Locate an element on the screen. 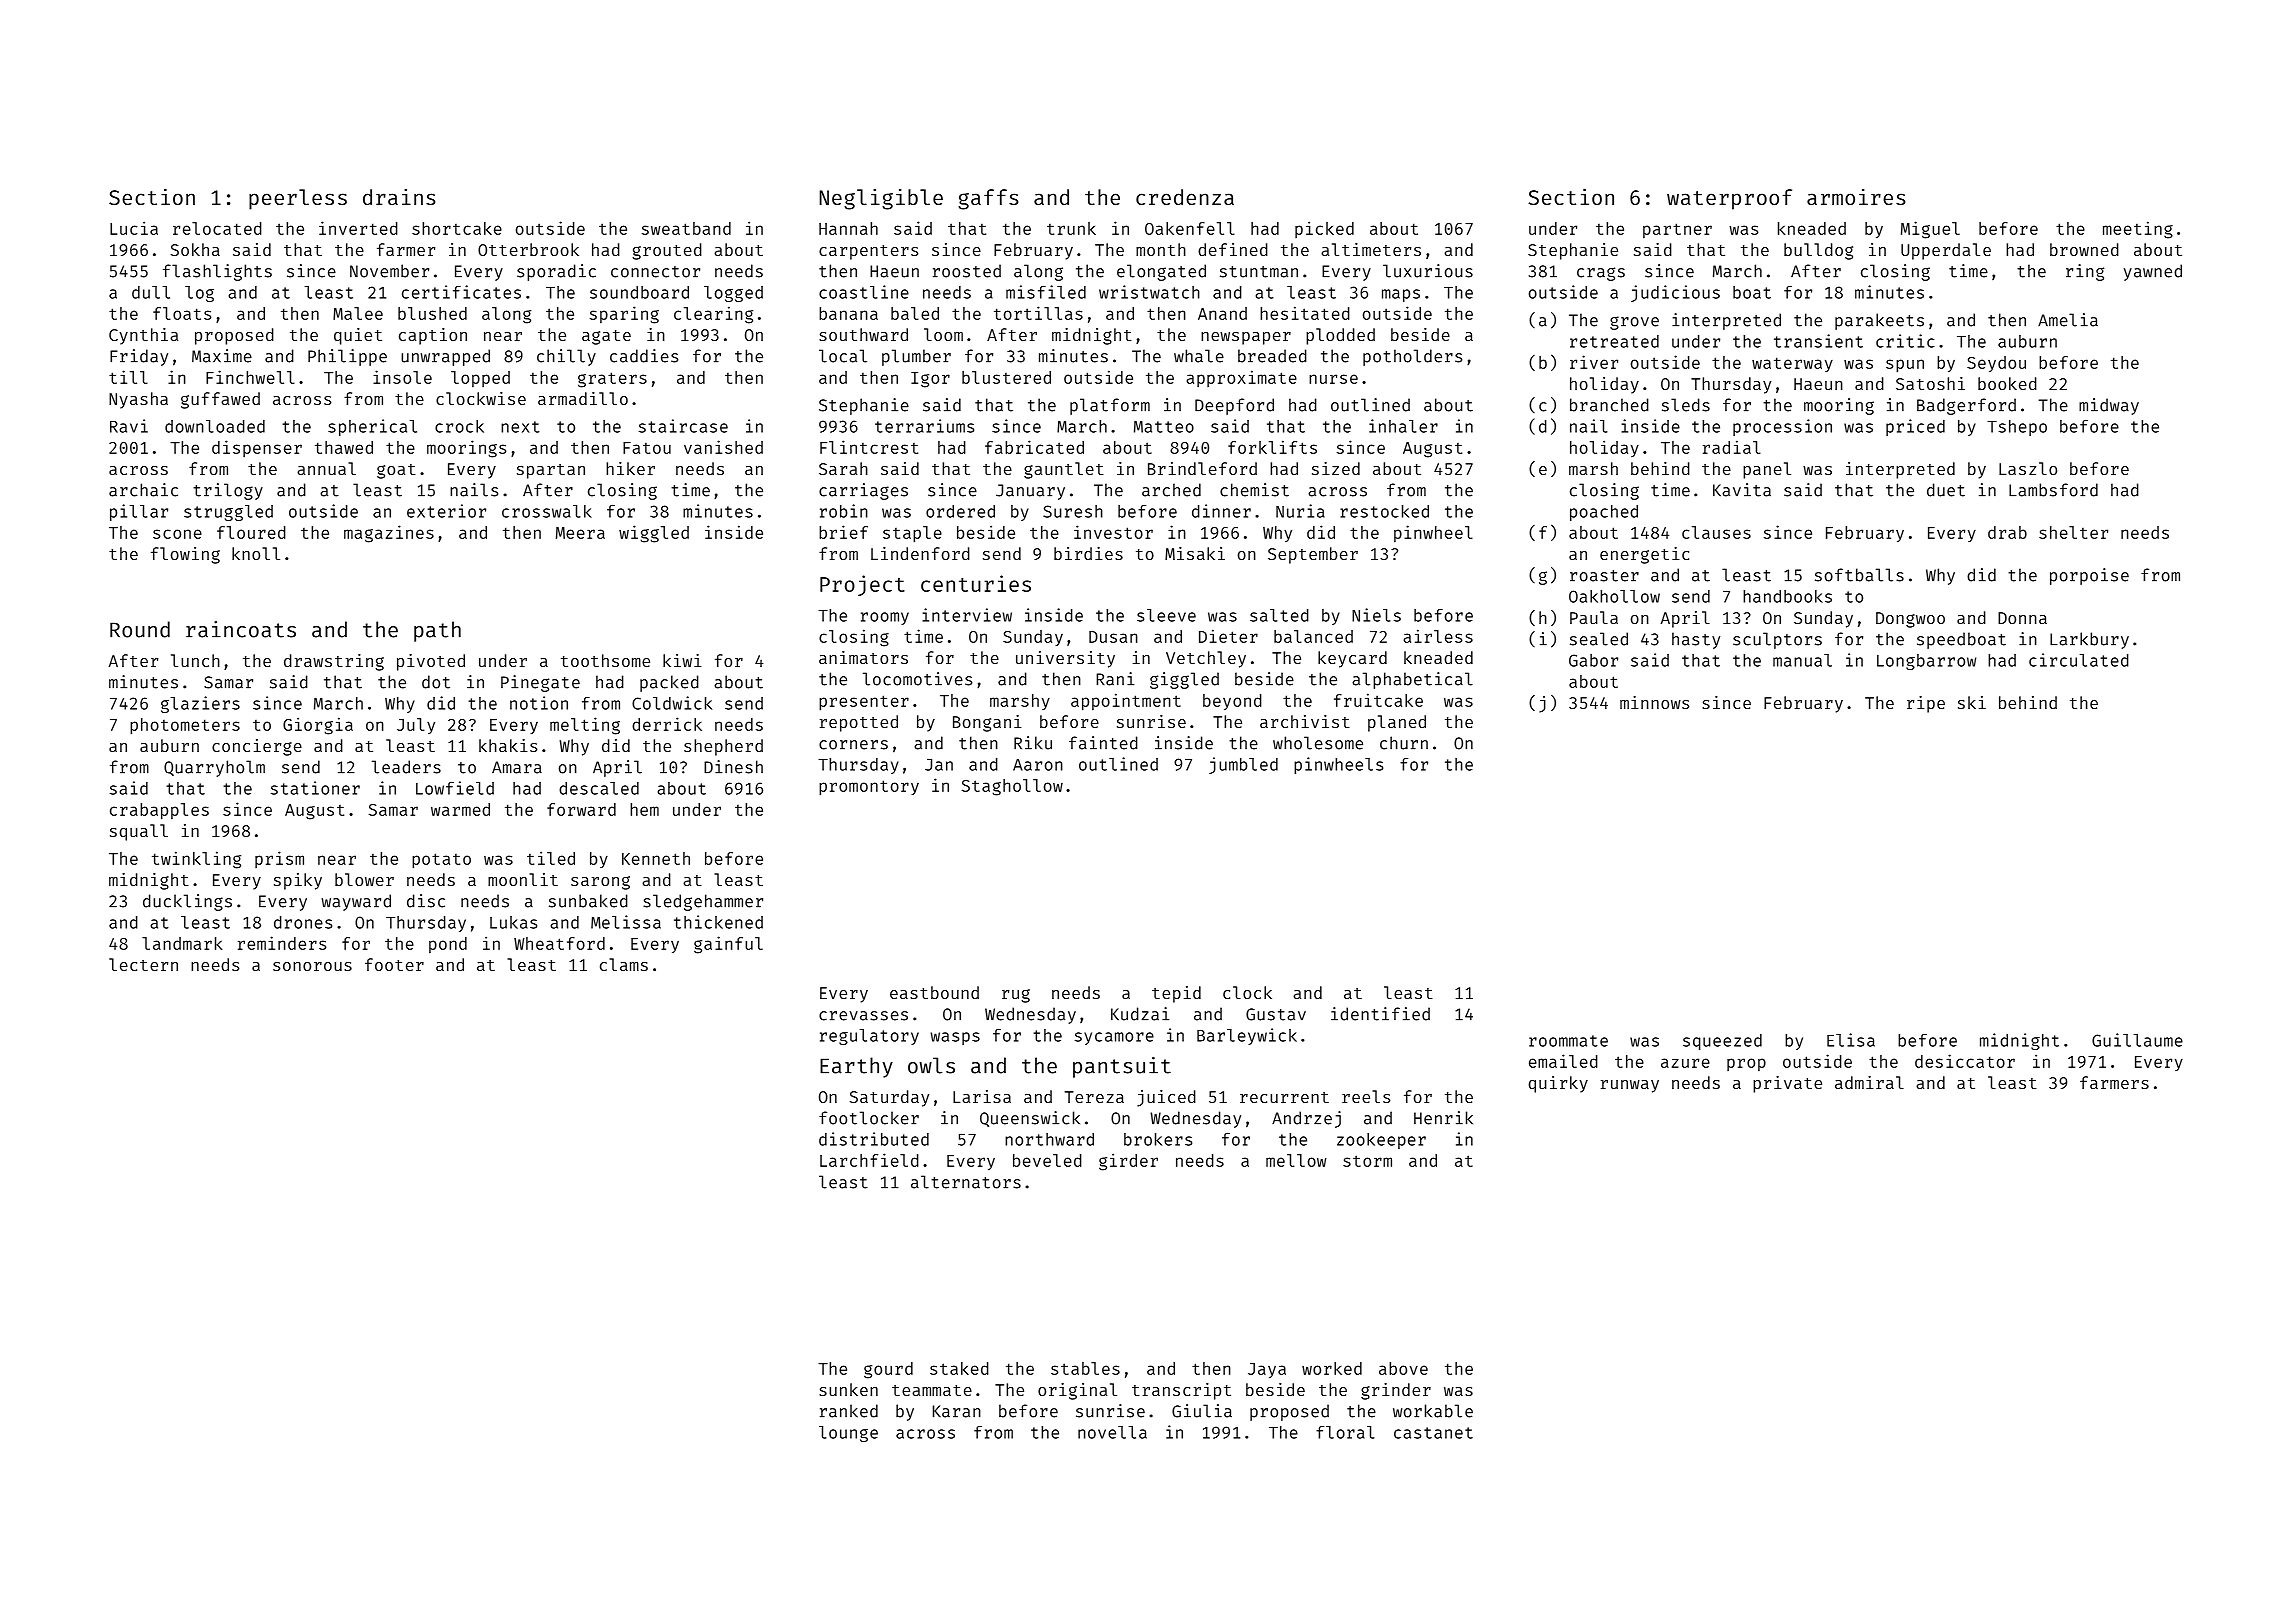 The width and height of the screenshot is (2292, 1620). sunken is located at coordinates (848, 1389).
